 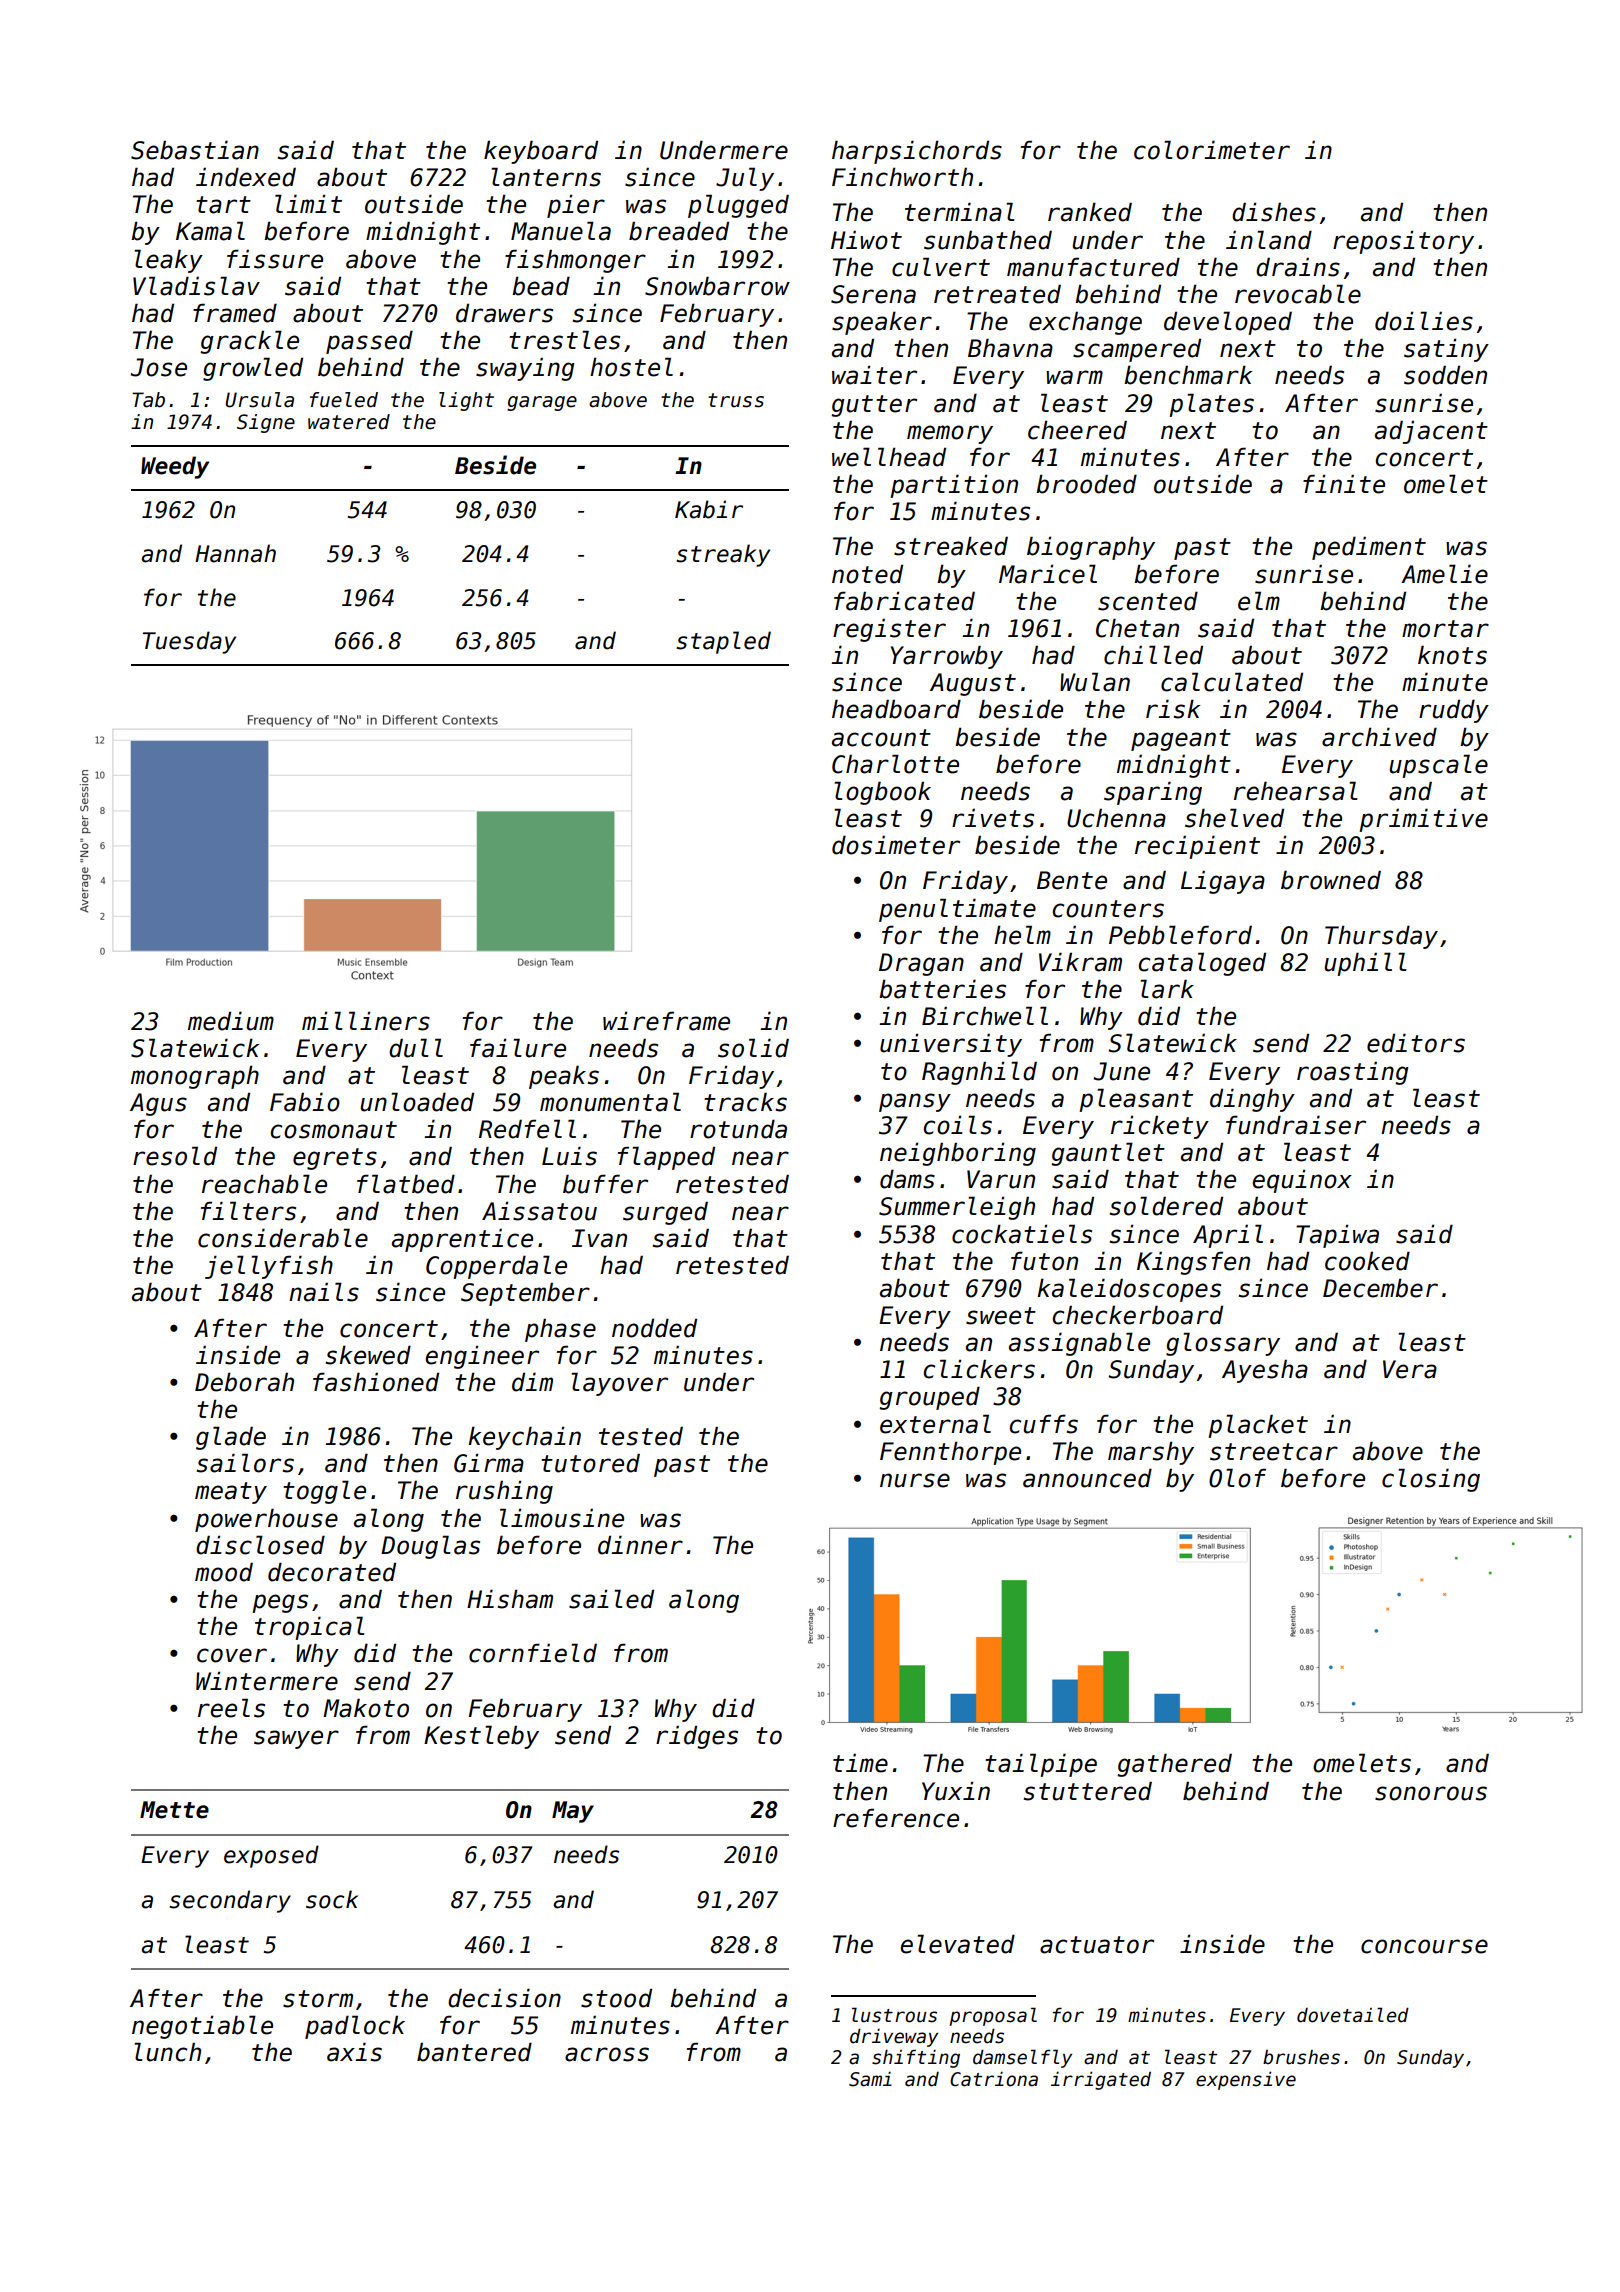 I want to click on Ivan, so click(x=599, y=1238).
